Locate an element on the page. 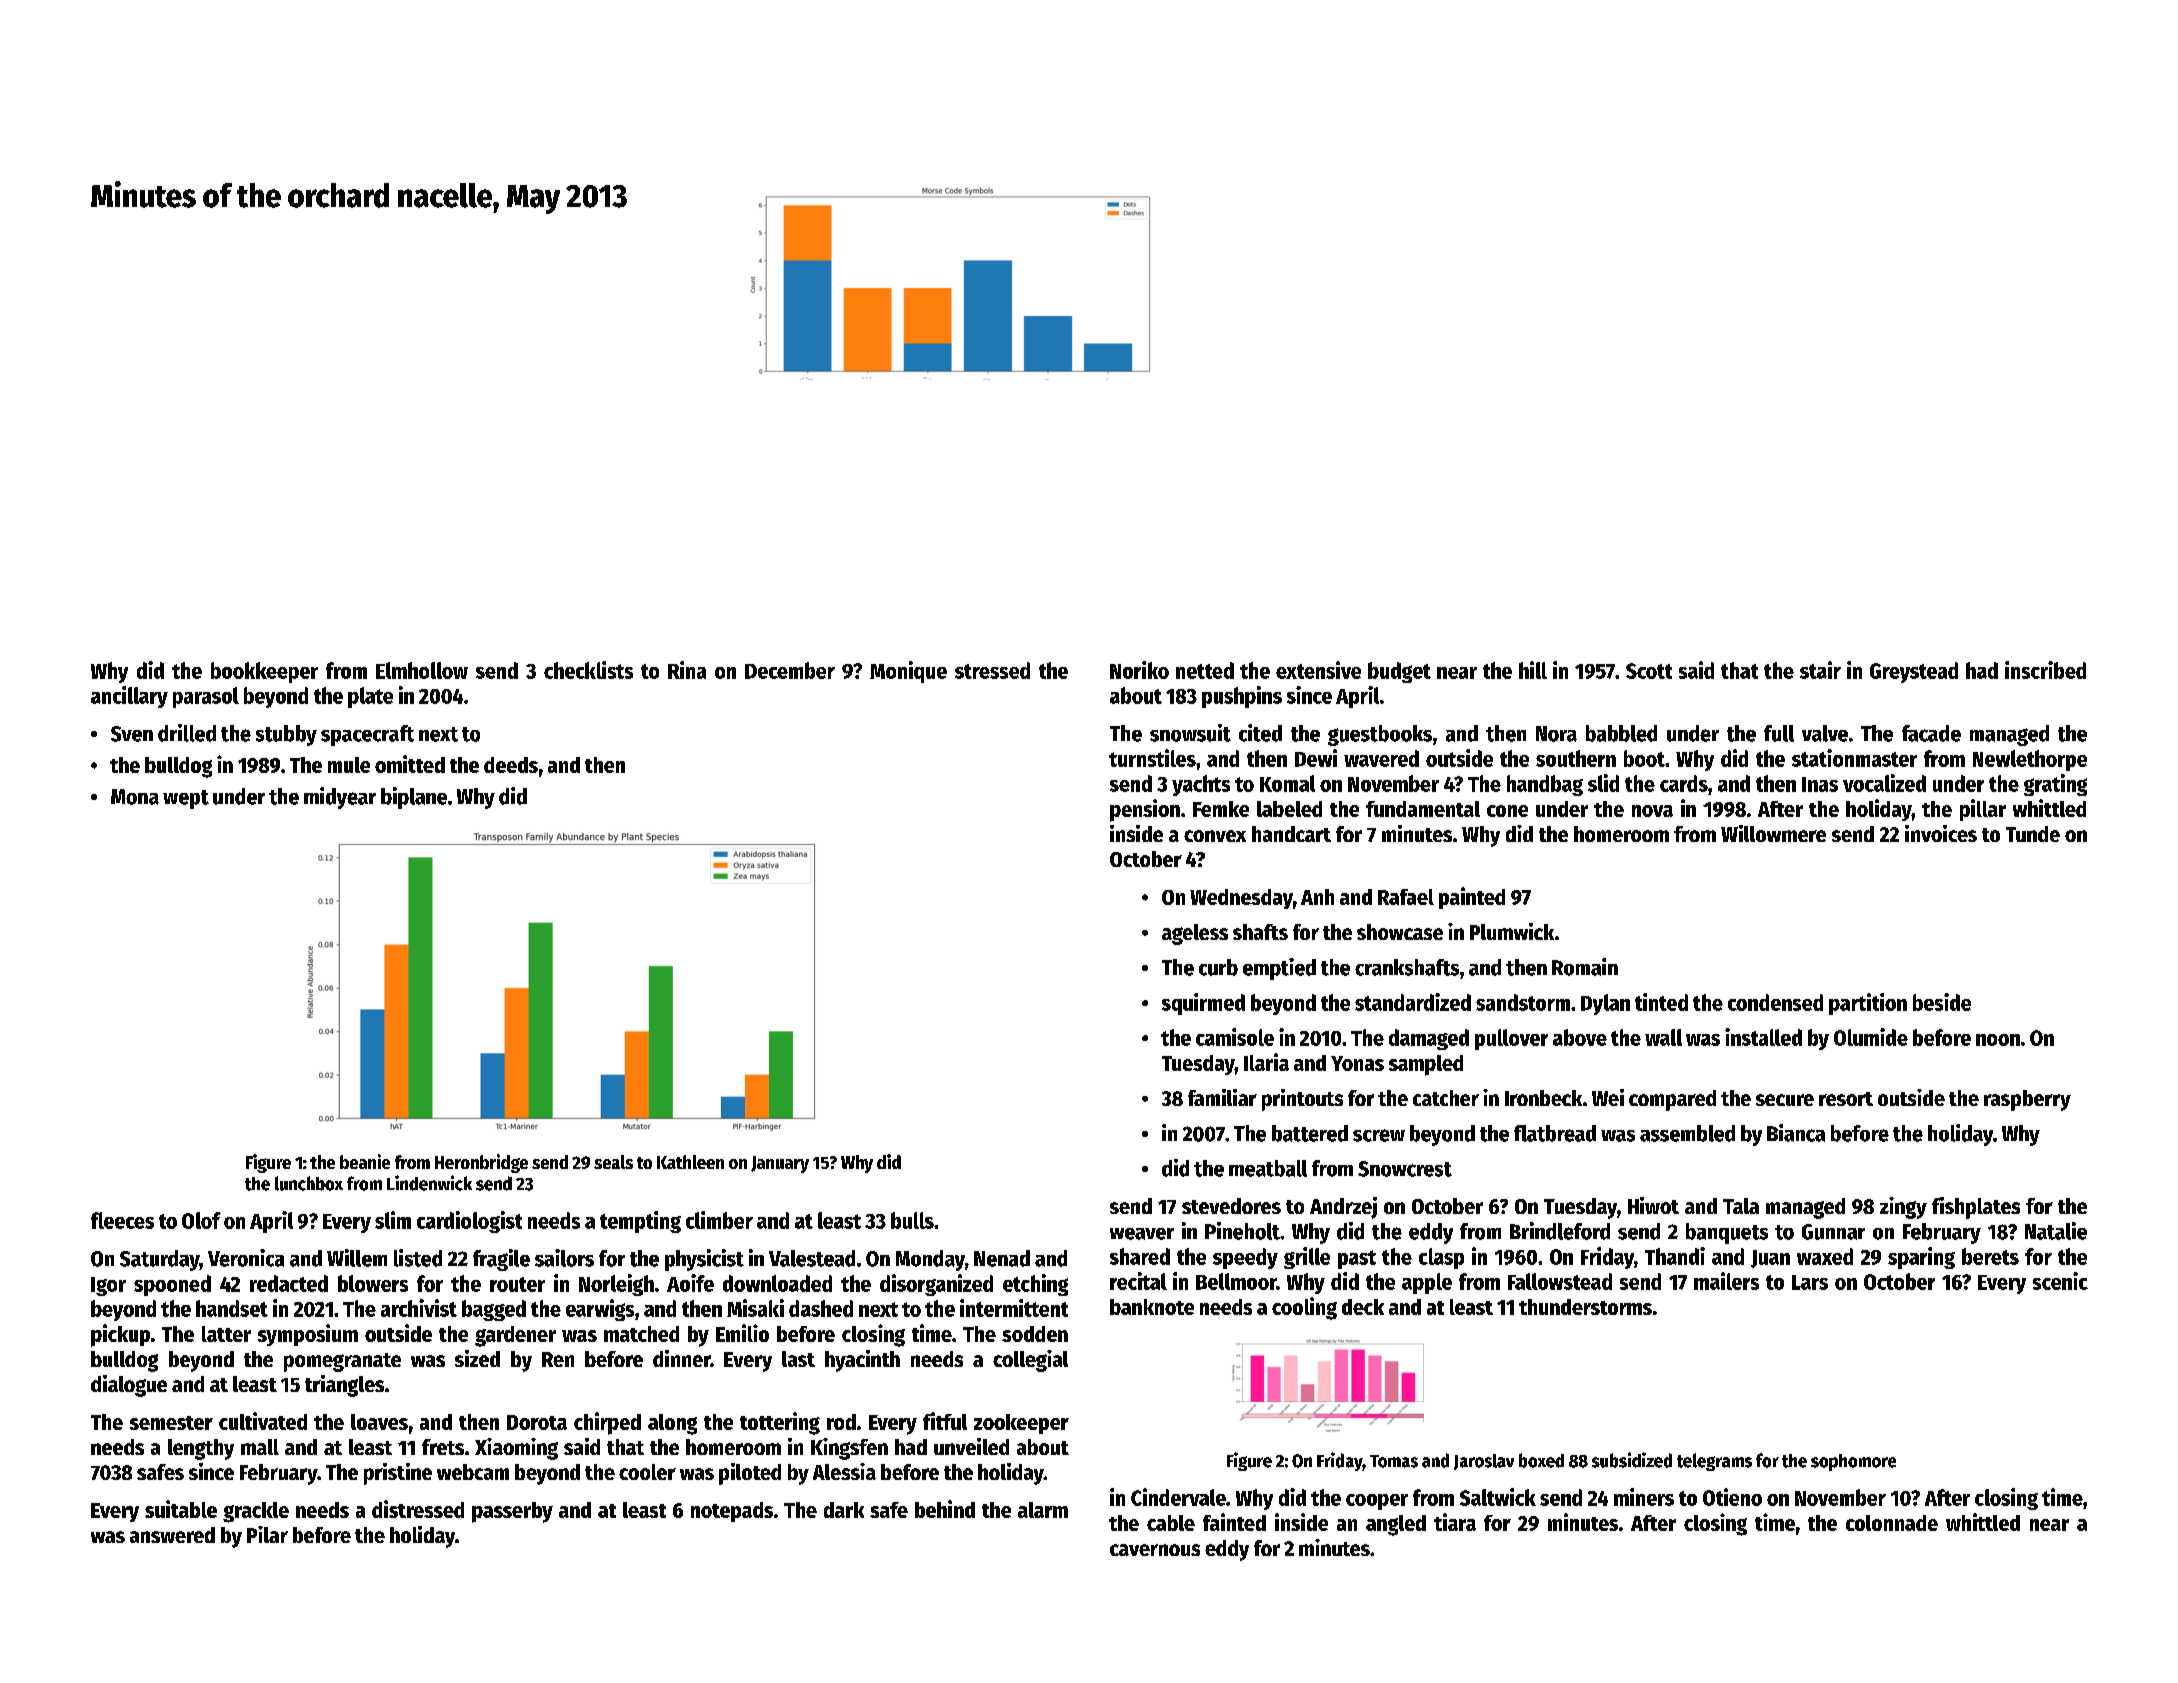 The height and width of the page is (1683, 2178). Lars is located at coordinates (1810, 1282).
